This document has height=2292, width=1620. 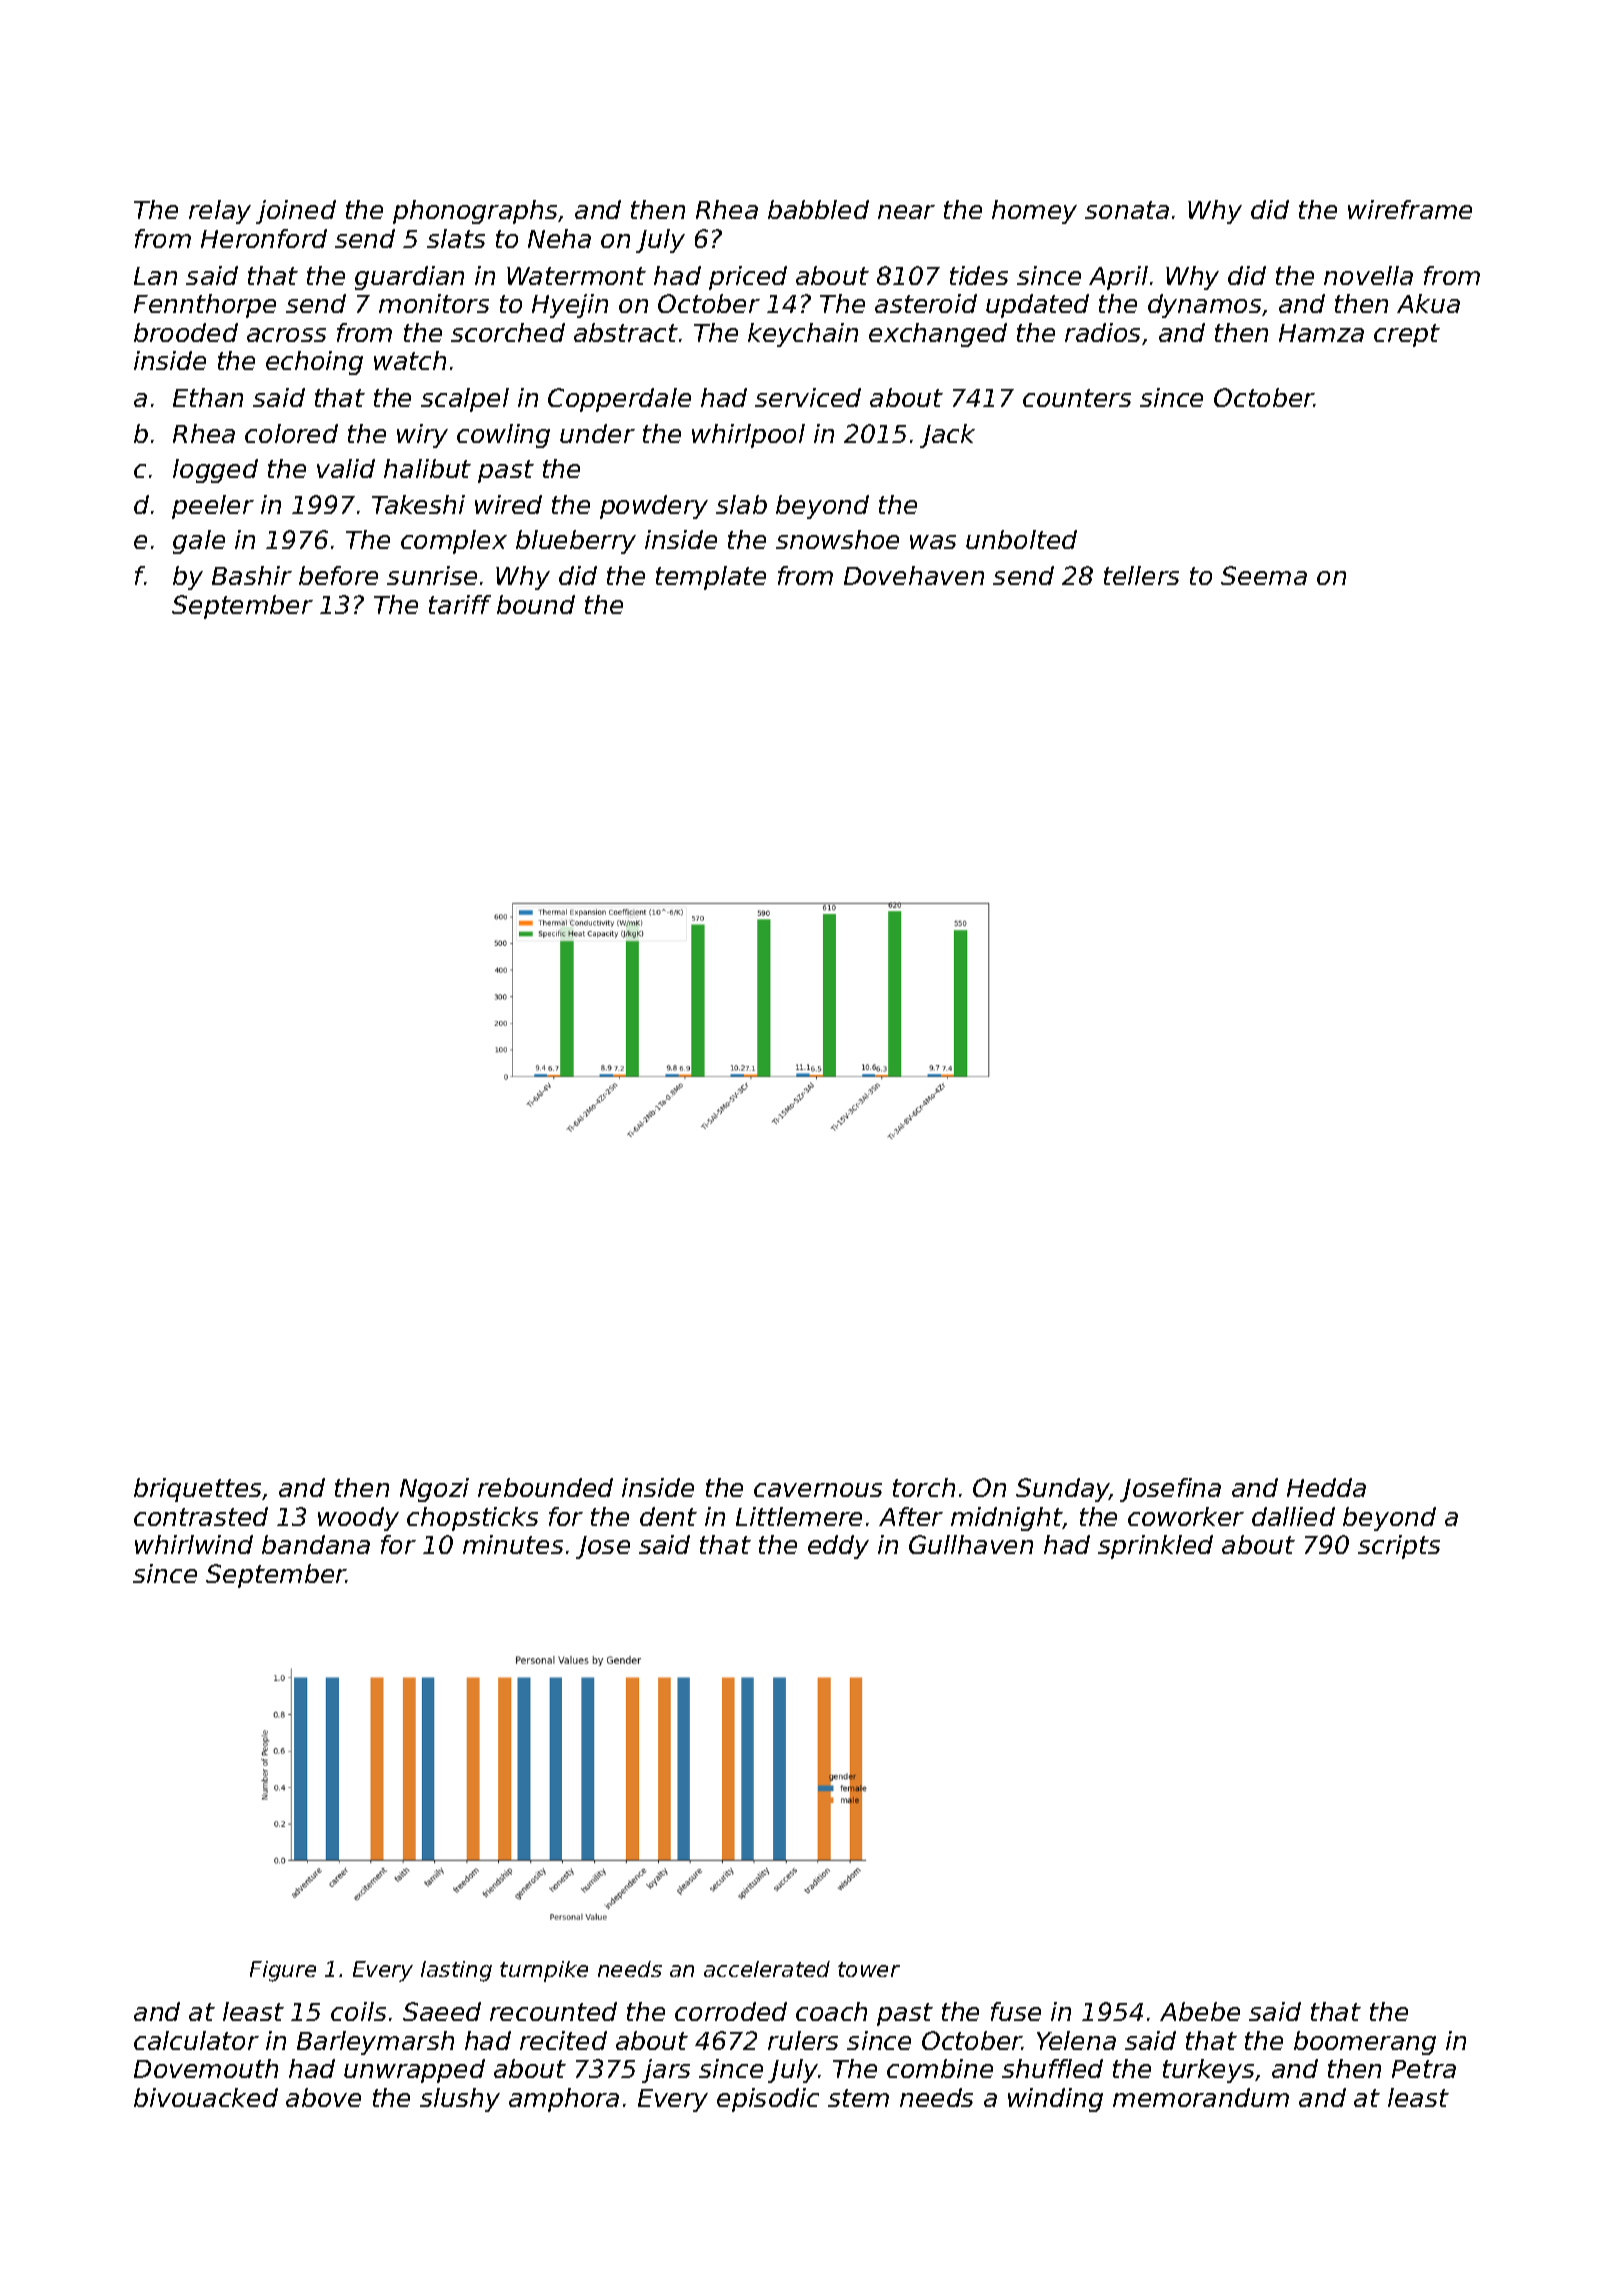 What do you see at coordinates (206, 2097) in the document?
I see `bivouacked` at bounding box center [206, 2097].
